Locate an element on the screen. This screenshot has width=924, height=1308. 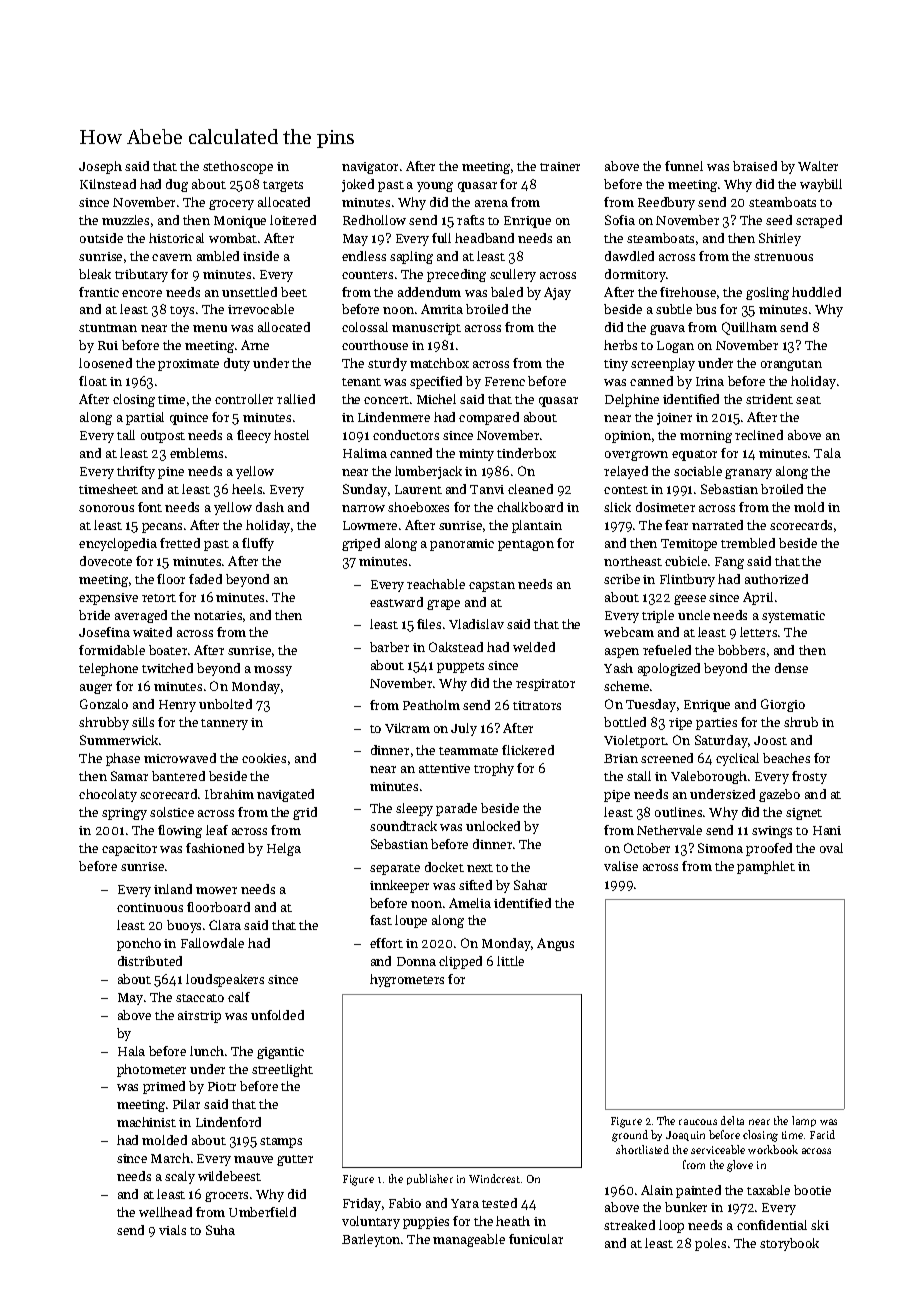
hygrometers is located at coordinates (407, 980).
